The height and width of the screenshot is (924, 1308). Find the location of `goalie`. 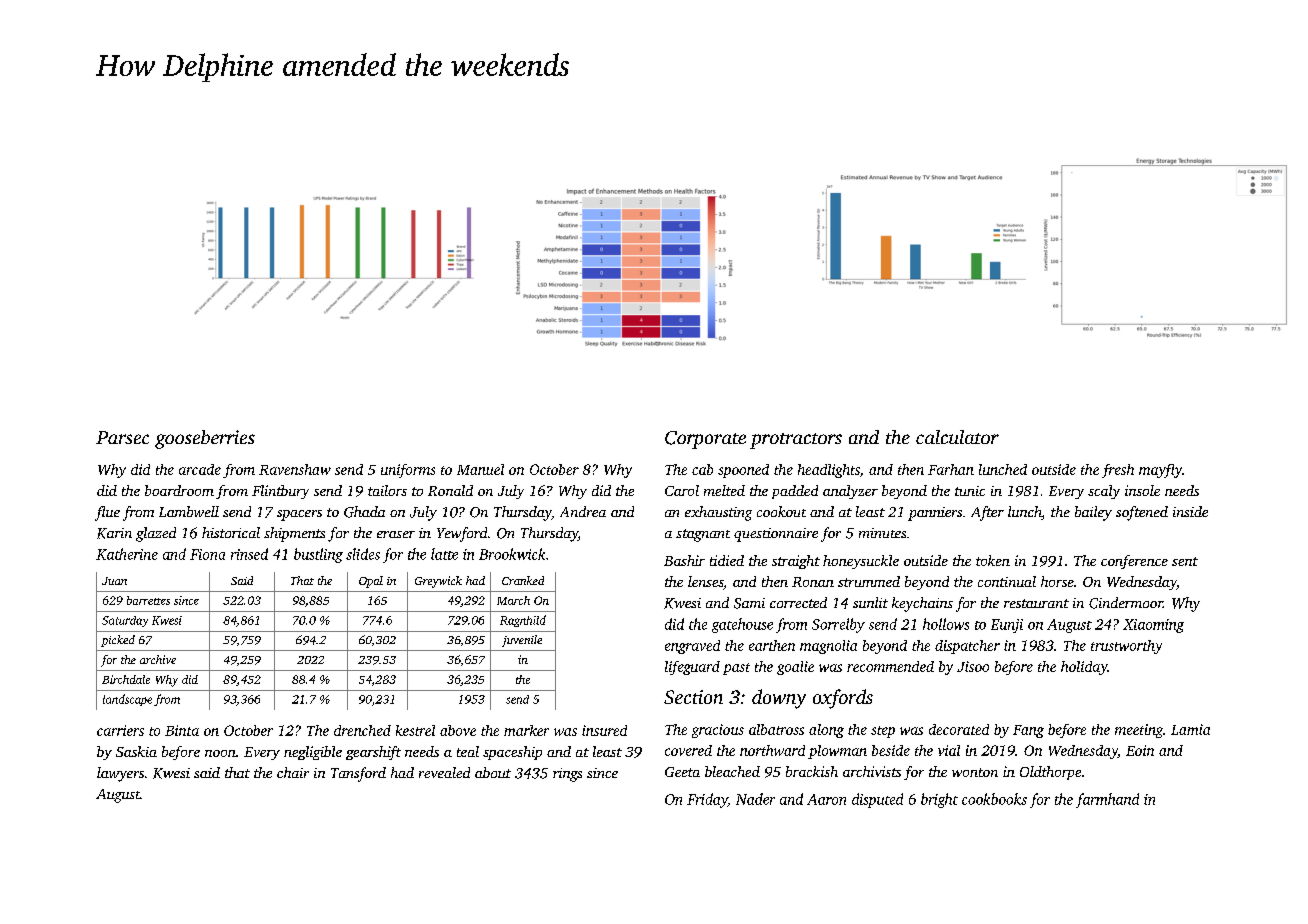

goalie is located at coordinates (795, 668).
